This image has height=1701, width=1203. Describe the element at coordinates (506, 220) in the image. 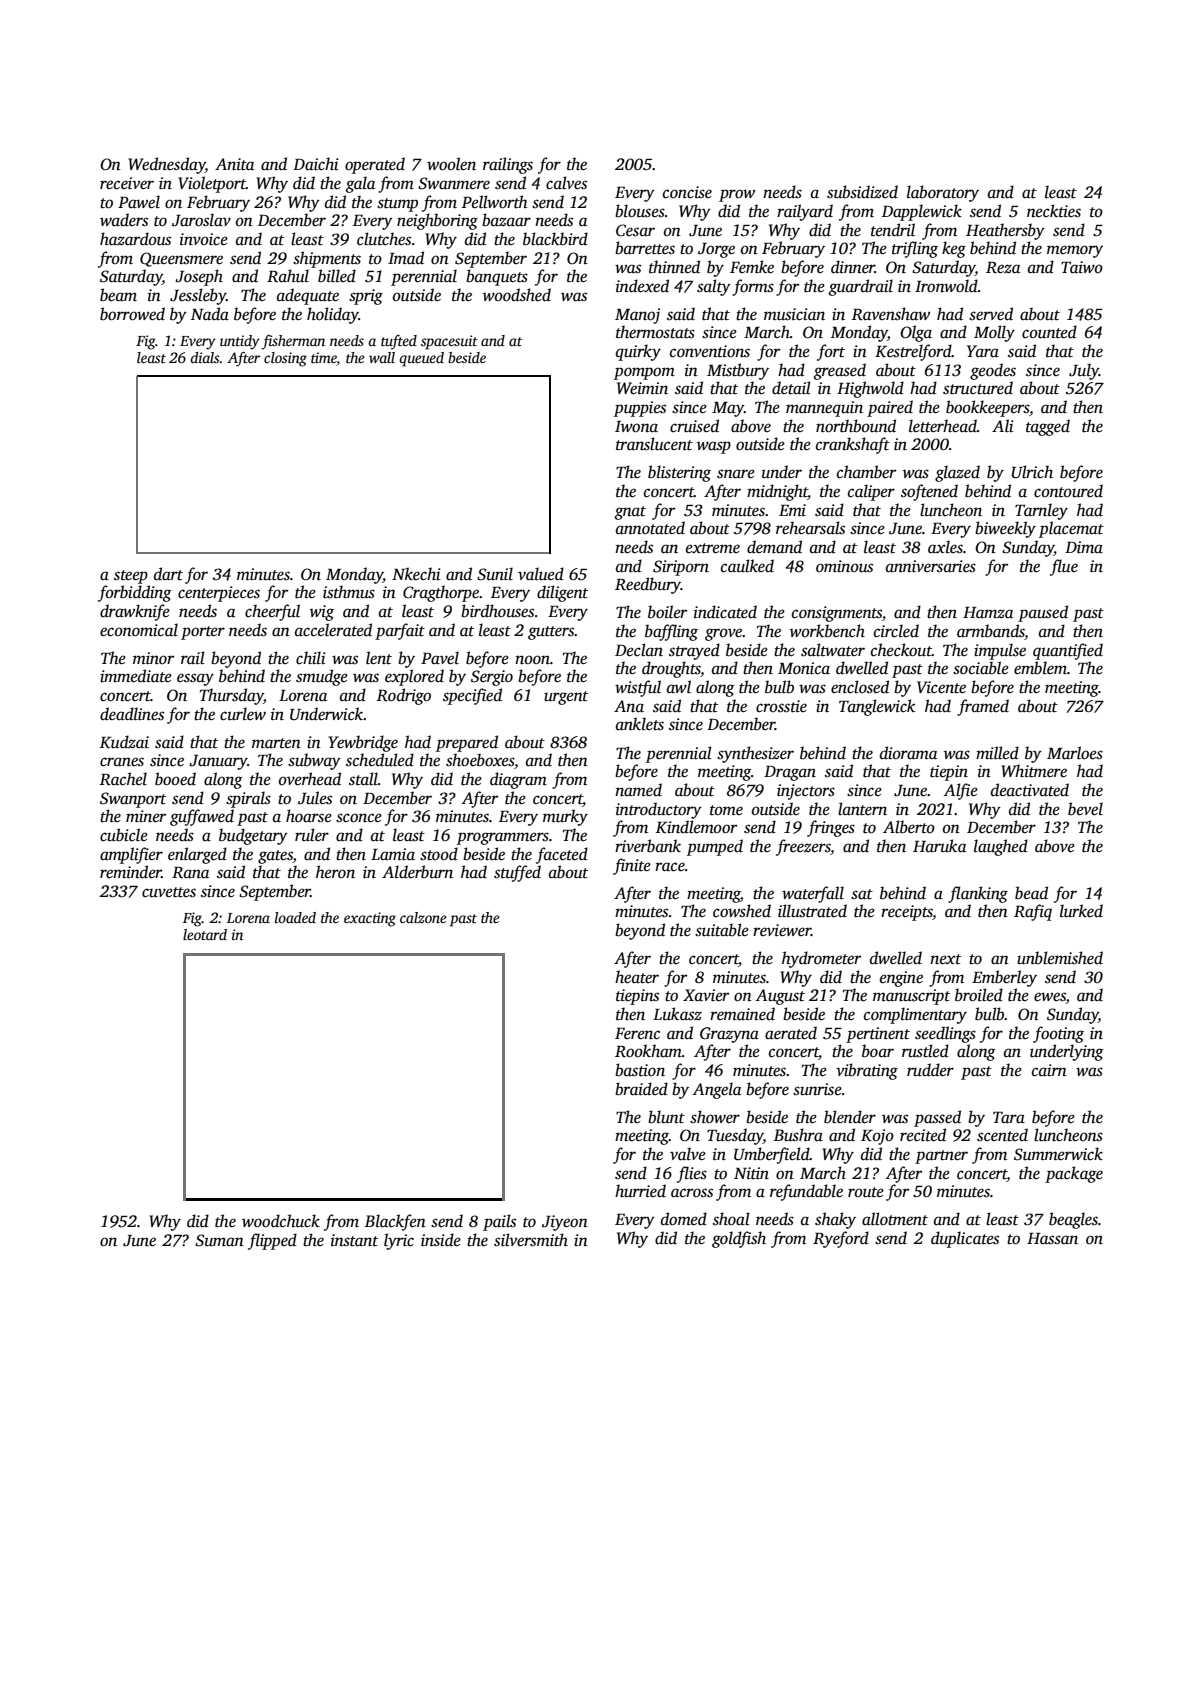

I see `bazaar` at that location.
